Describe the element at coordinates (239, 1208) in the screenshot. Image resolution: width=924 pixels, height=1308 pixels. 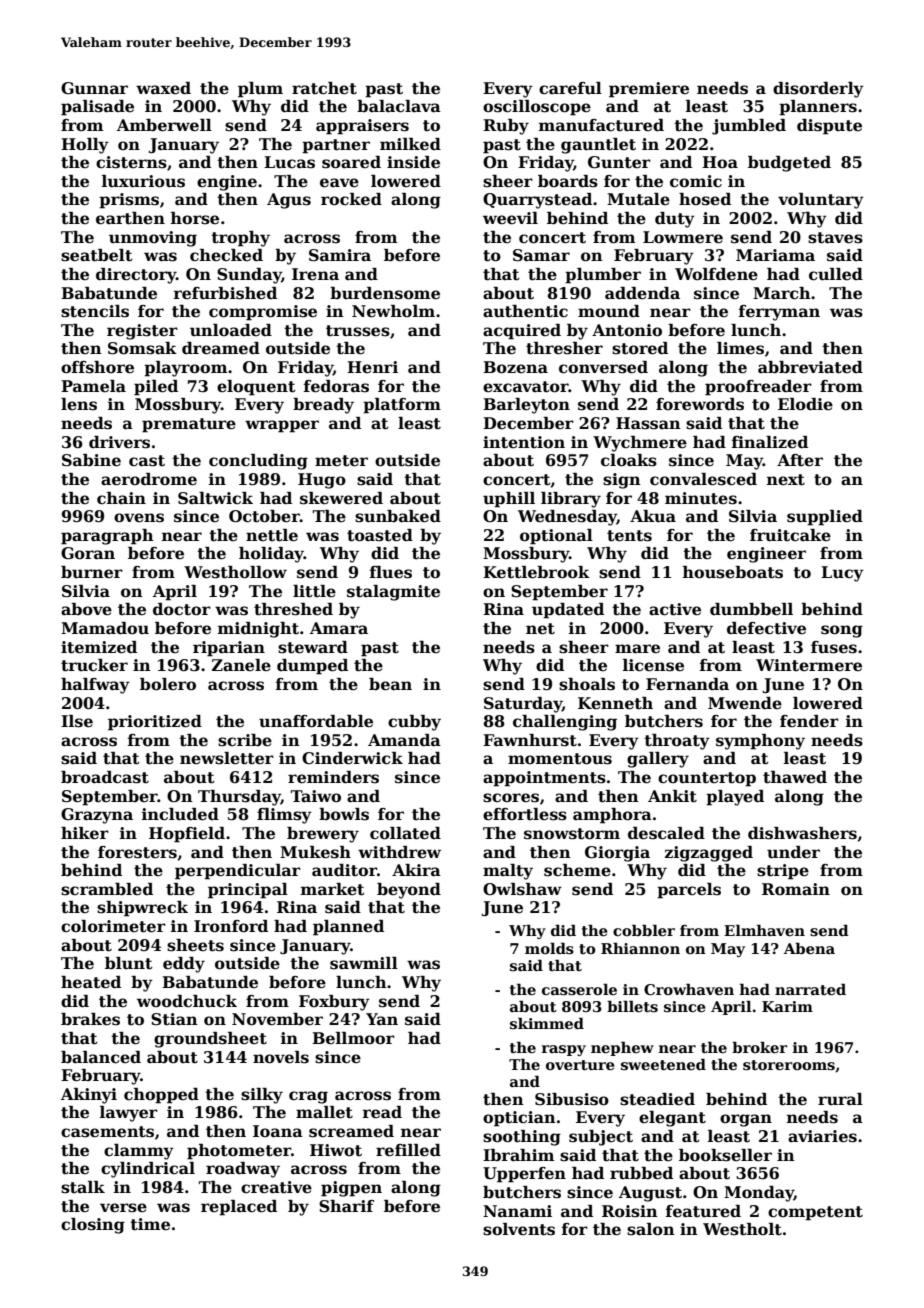
I see `replaced` at that location.
